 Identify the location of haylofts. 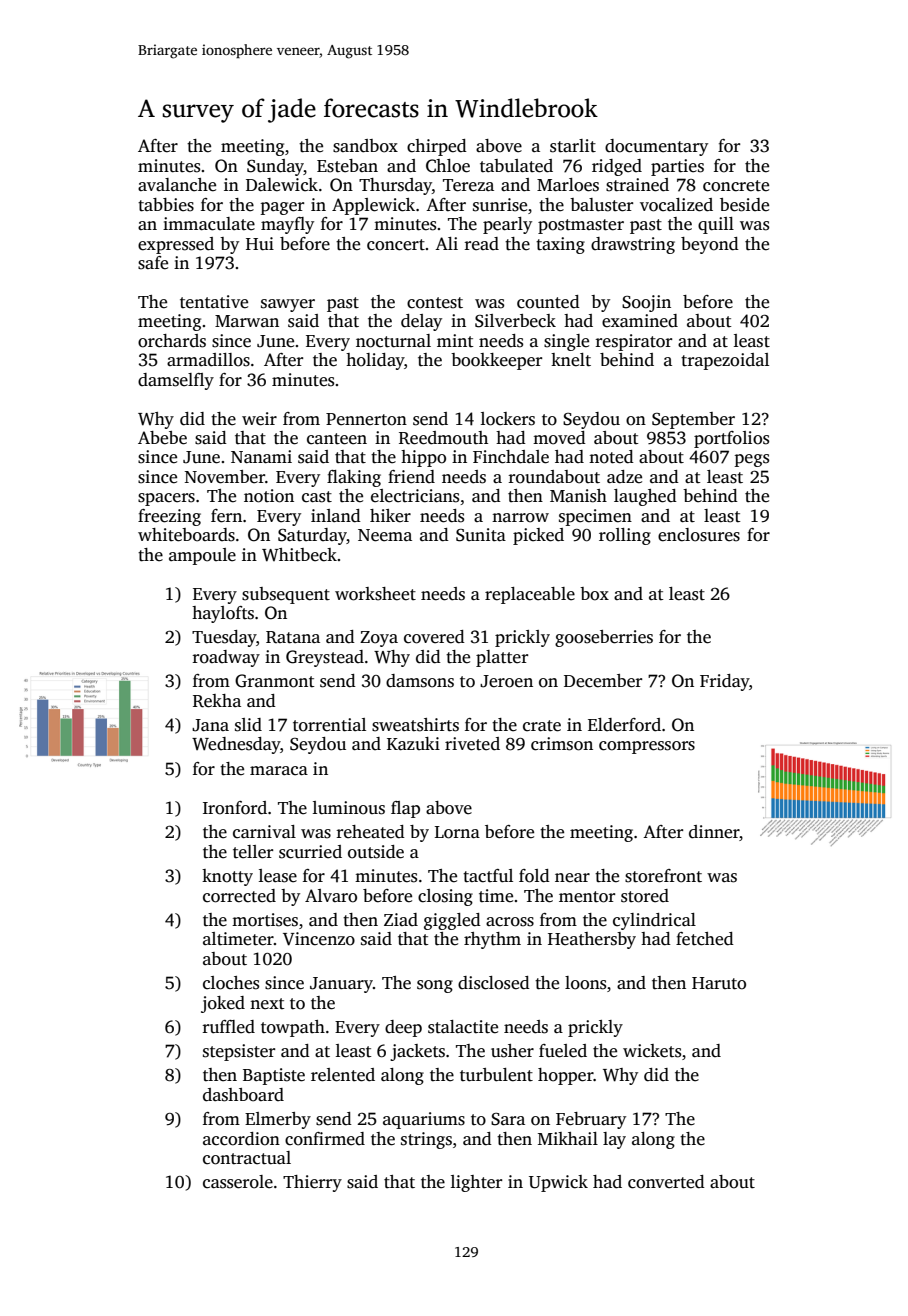
(223, 614).
